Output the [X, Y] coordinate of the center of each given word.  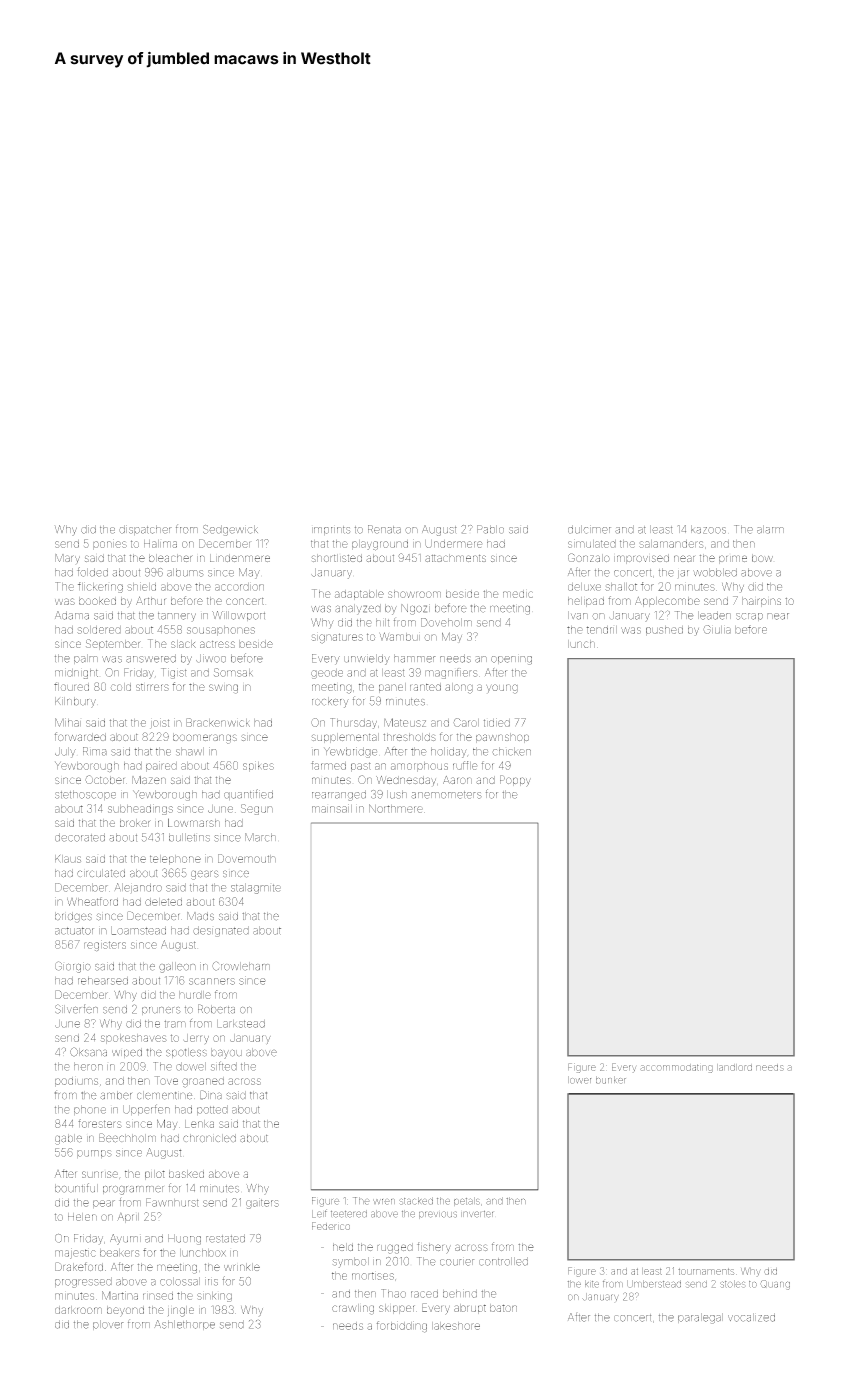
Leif [319, 1213]
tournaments [706, 1271]
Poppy [515, 781]
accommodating [676, 1068]
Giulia [717, 629]
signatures [337, 638]
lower [579, 1080]
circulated [101, 873]
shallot [621, 587]
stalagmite [256, 888]
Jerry [196, 1039]
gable [68, 1139]
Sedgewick [230, 530]
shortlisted [337, 558]
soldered [99, 630]
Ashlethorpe [184, 1325]
